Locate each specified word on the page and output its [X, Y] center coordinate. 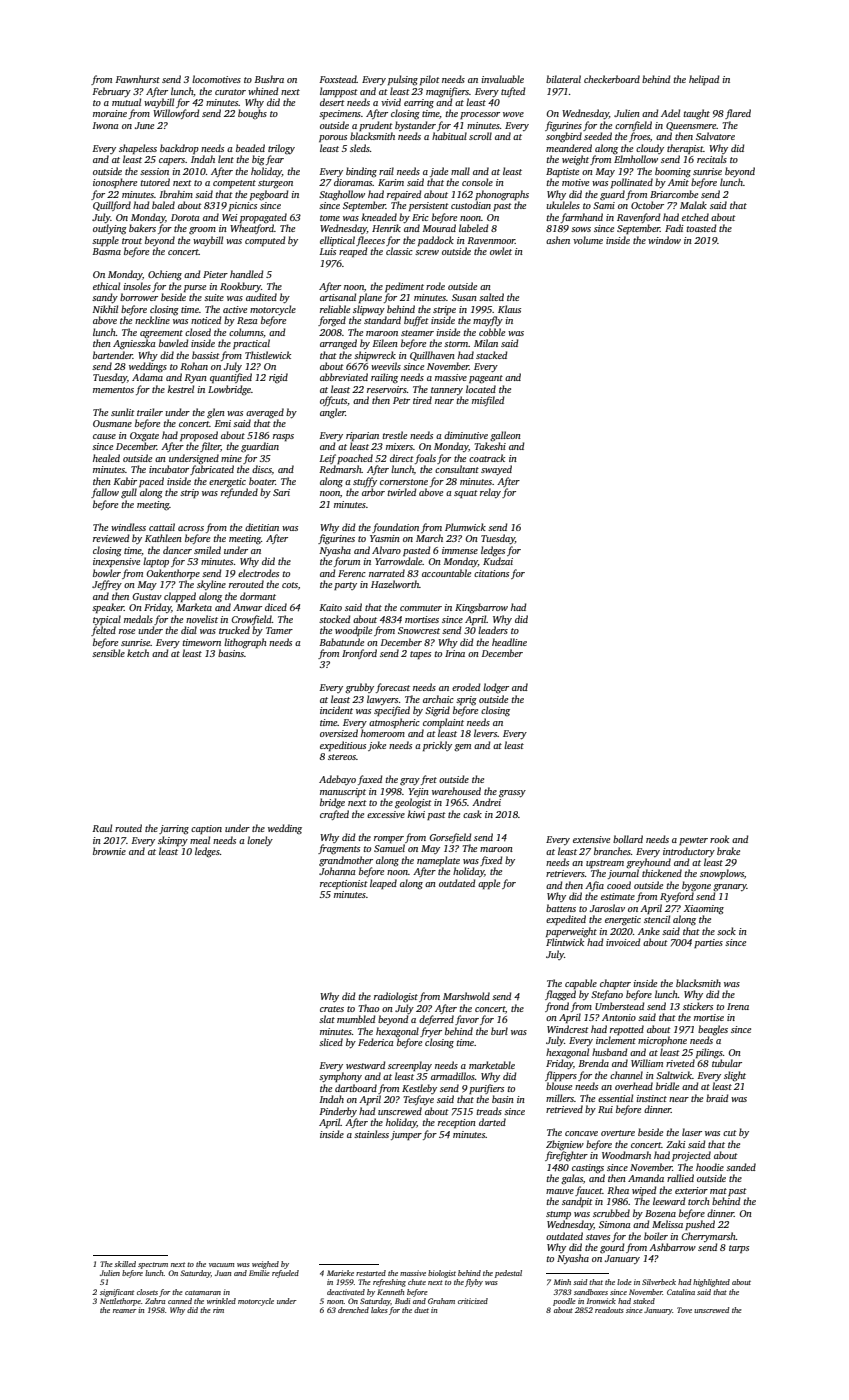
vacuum [221, 1265]
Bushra [269, 79]
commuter [421, 608]
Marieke [340, 1273]
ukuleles [563, 205]
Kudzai [498, 561]
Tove [684, 1310]
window [664, 240]
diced [276, 607]
